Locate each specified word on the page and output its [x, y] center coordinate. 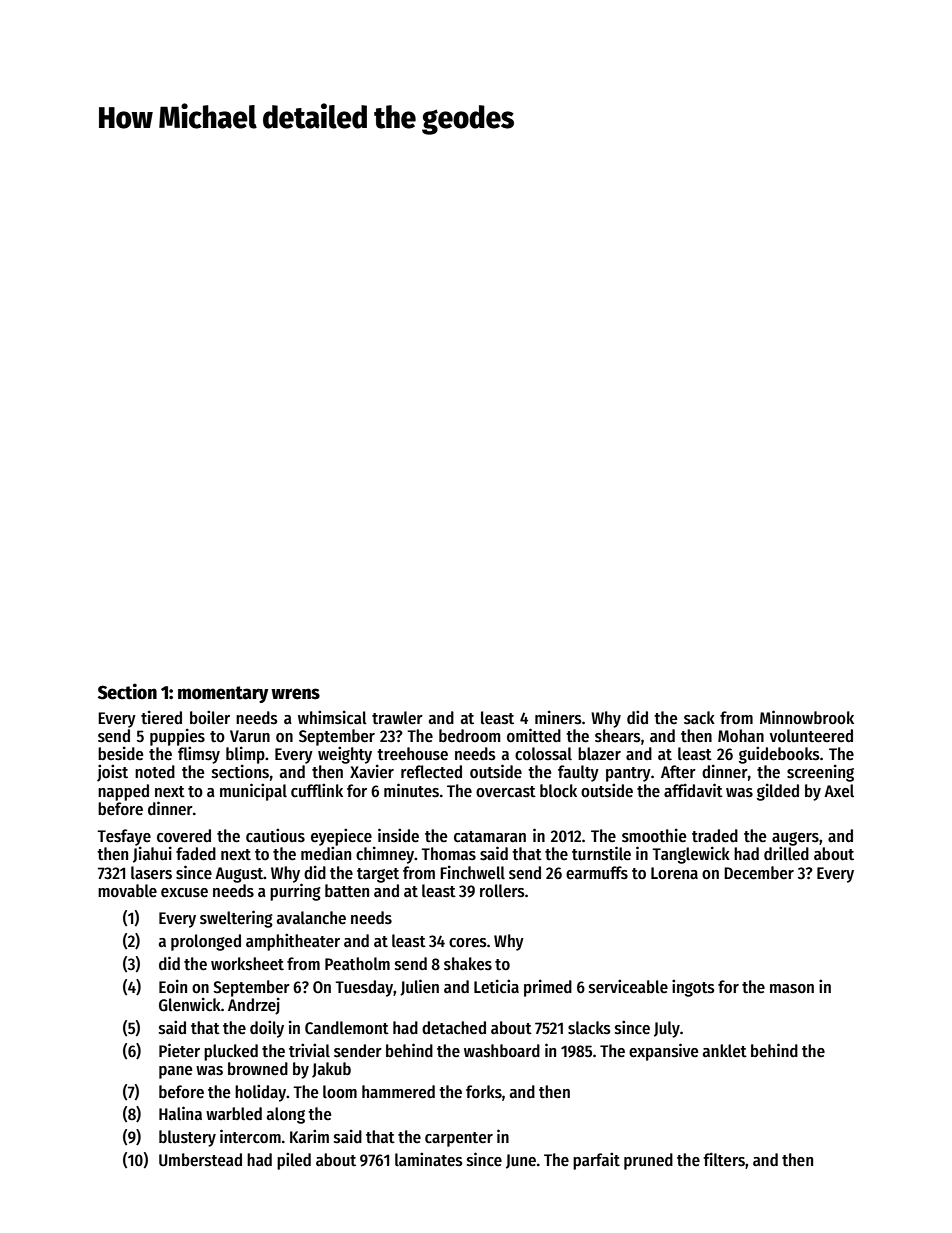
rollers [502, 891]
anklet [725, 1051]
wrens [295, 694]
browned [258, 1069]
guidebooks [779, 755]
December [759, 873]
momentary [223, 694]
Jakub [331, 1070]
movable [127, 891]
